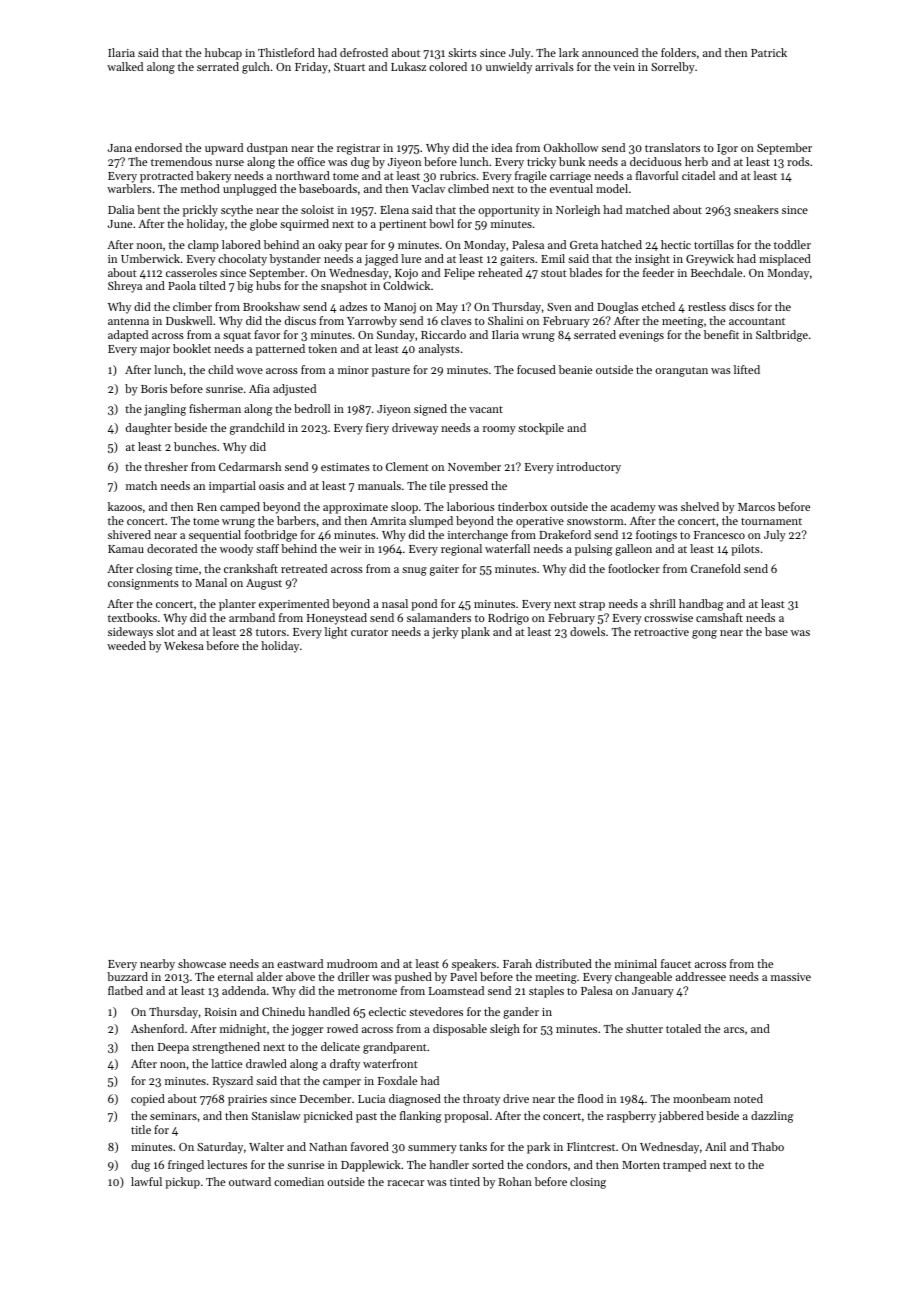 The image size is (924, 1308). What do you see at coordinates (462, 52) in the document?
I see `skirts` at bounding box center [462, 52].
